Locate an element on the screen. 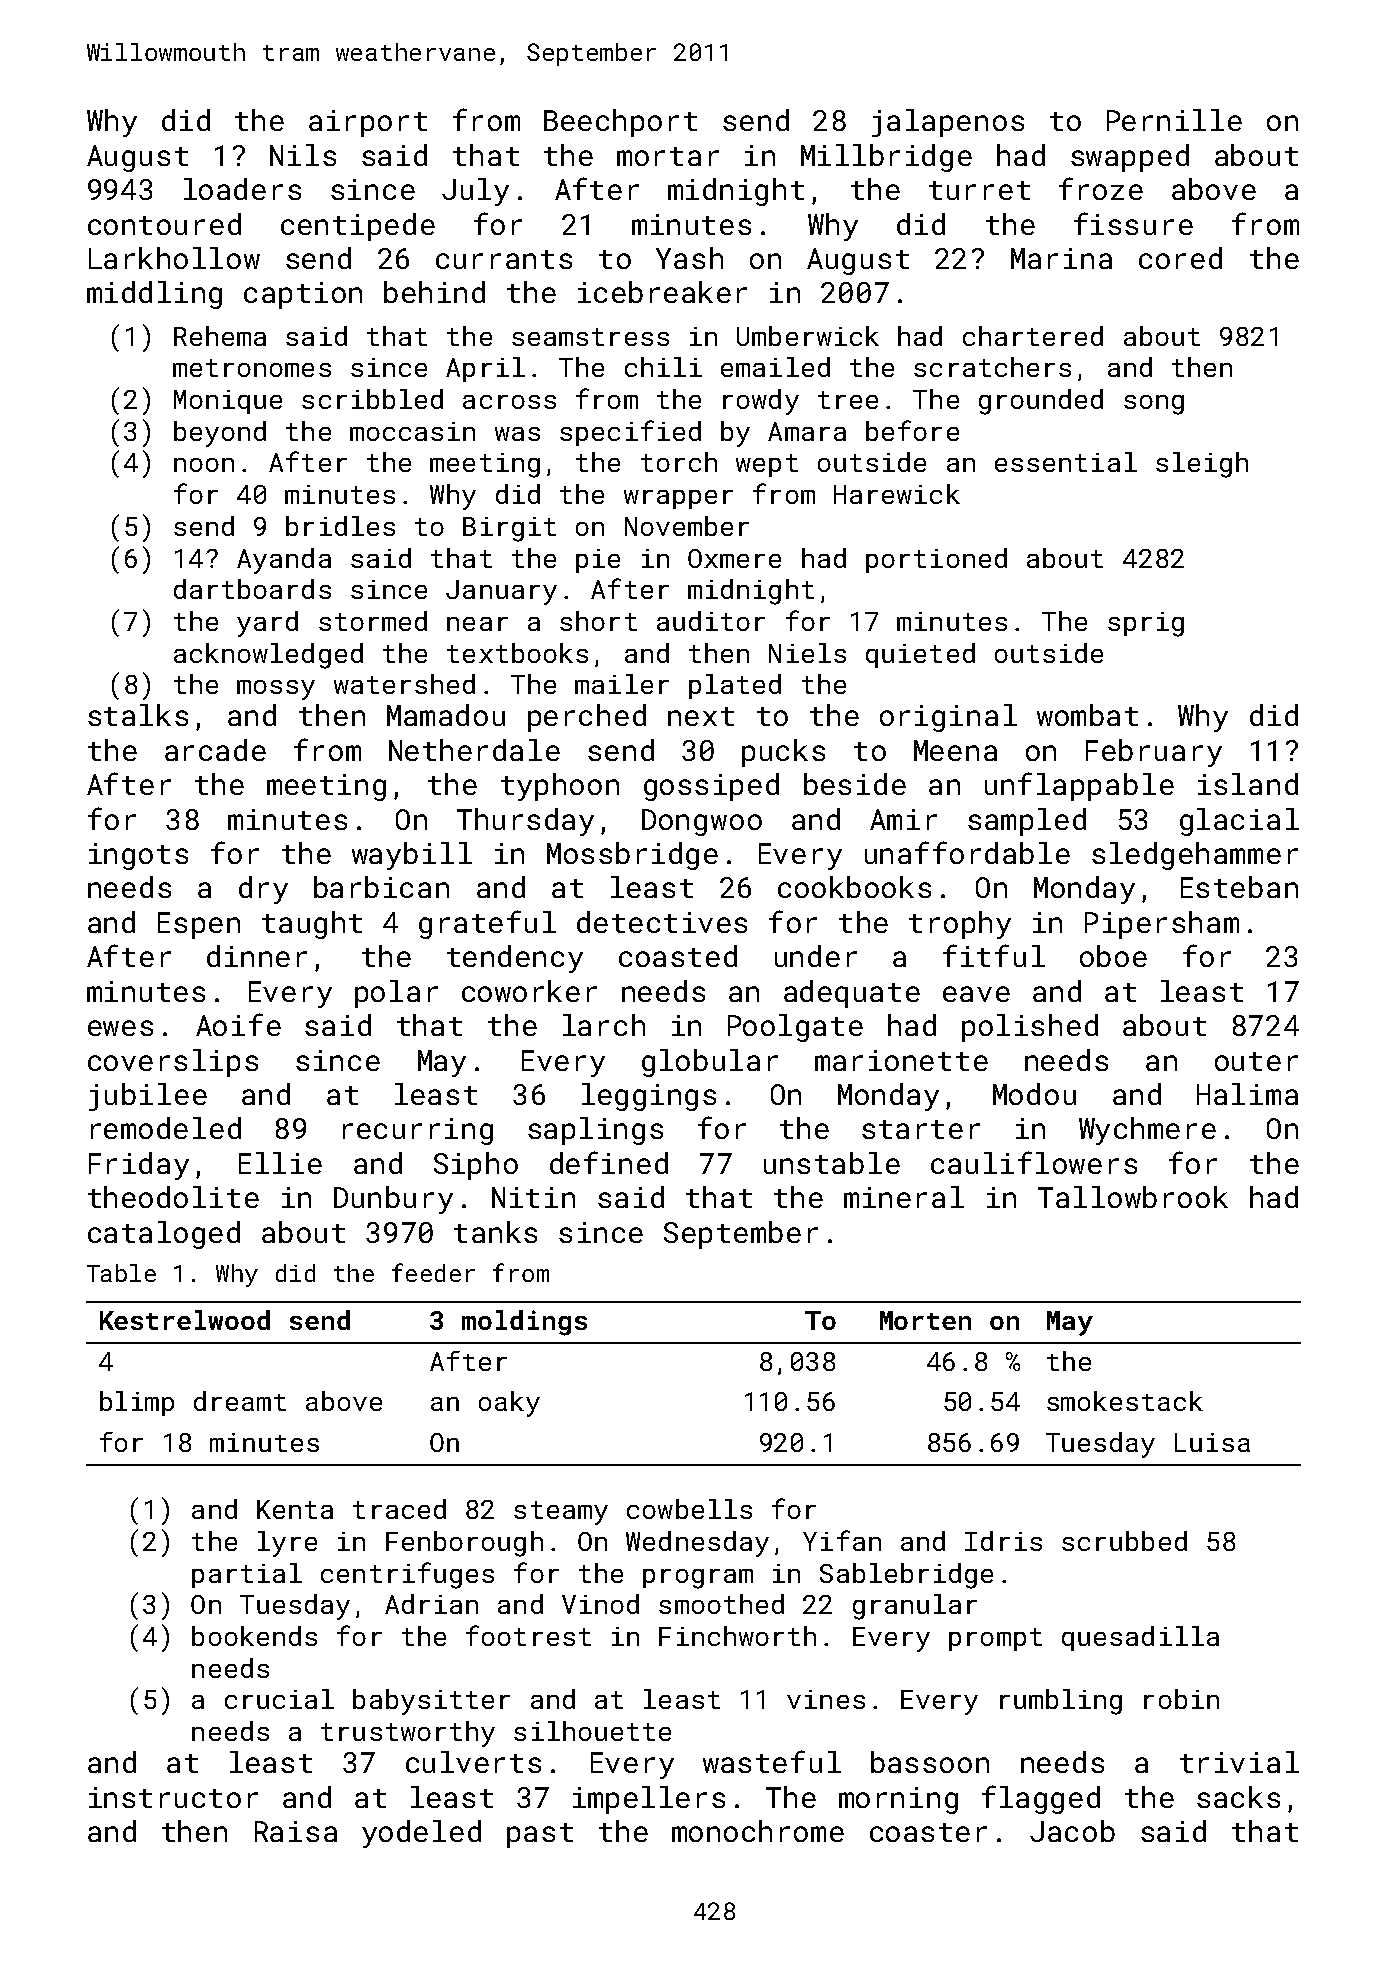 This screenshot has height=1969, width=1386. smokestack is located at coordinates (1125, 1401).
